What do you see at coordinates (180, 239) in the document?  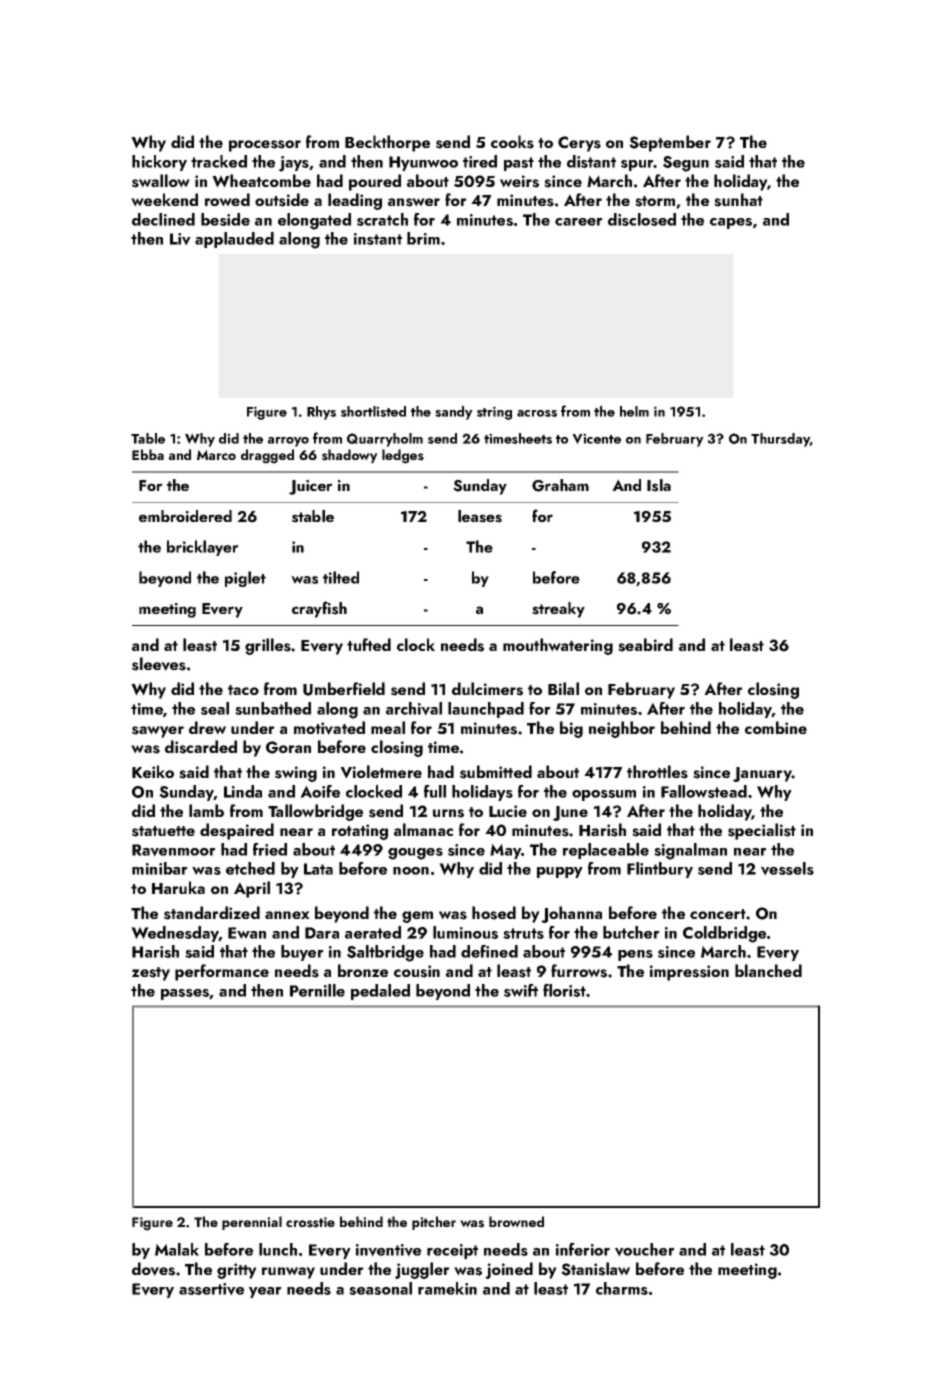 I see `Liv` at bounding box center [180, 239].
